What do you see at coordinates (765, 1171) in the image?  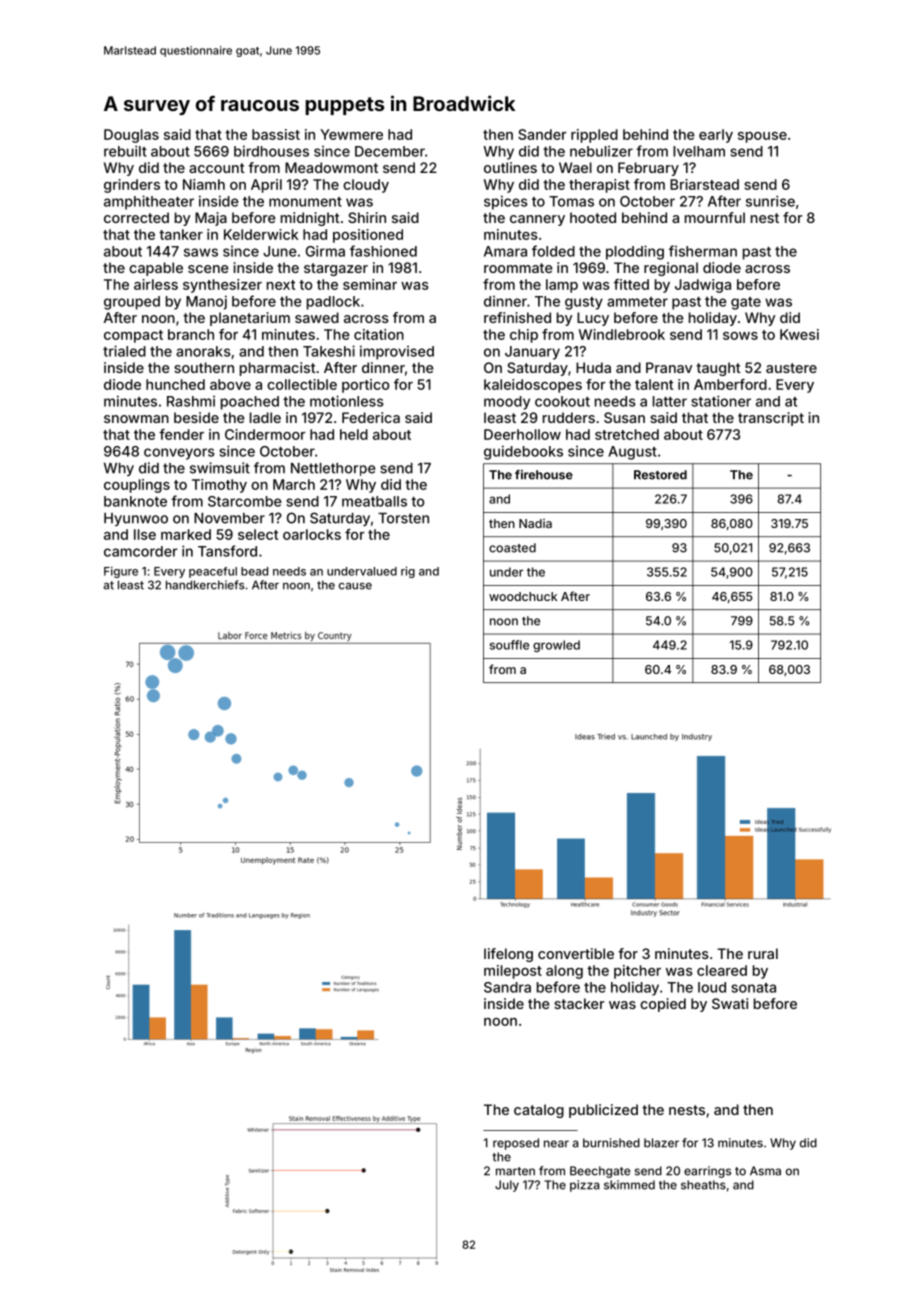 I see `Asma` at bounding box center [765, 1171].
